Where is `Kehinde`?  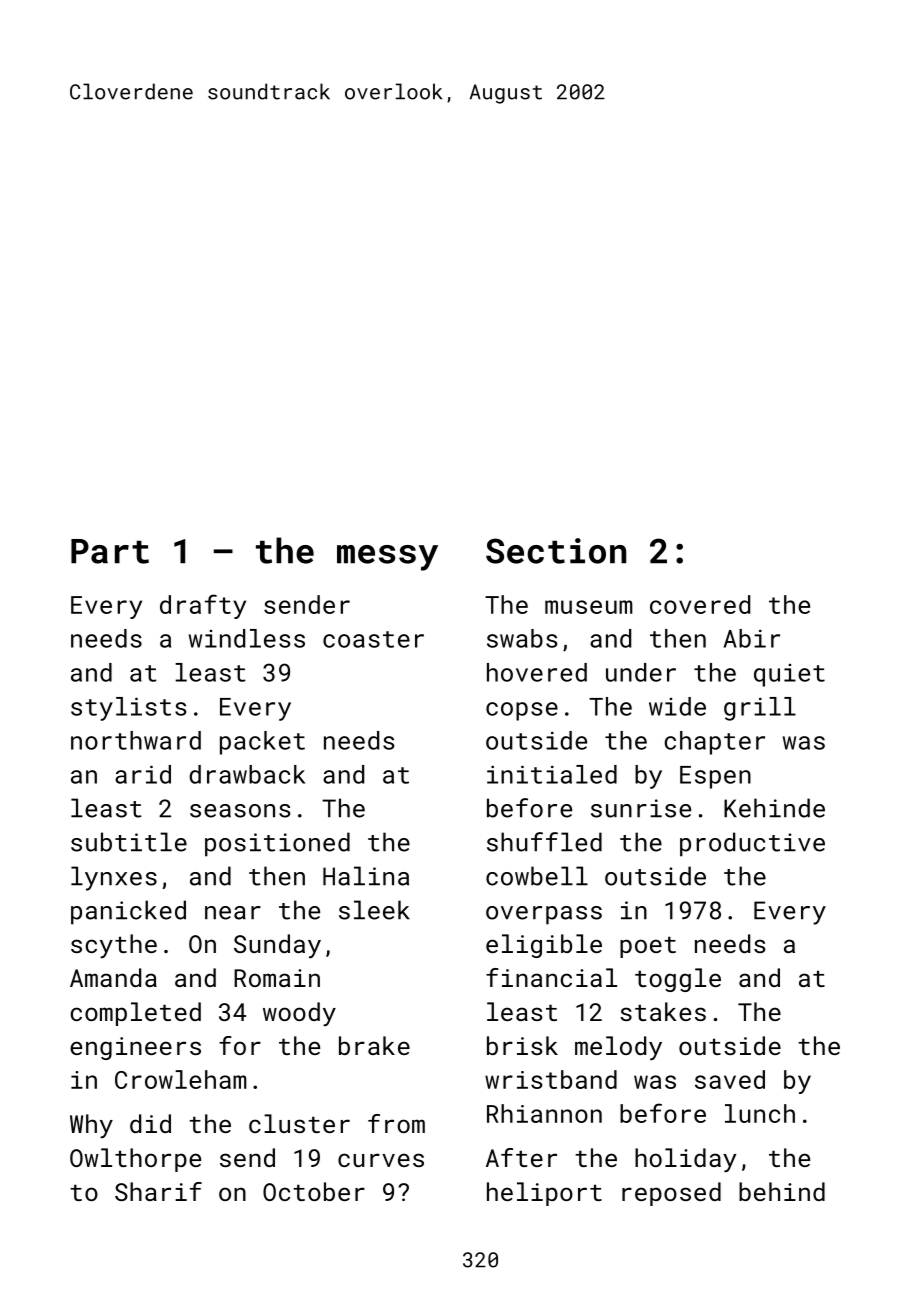 Kehinde is located at coordinates (774, 808).
